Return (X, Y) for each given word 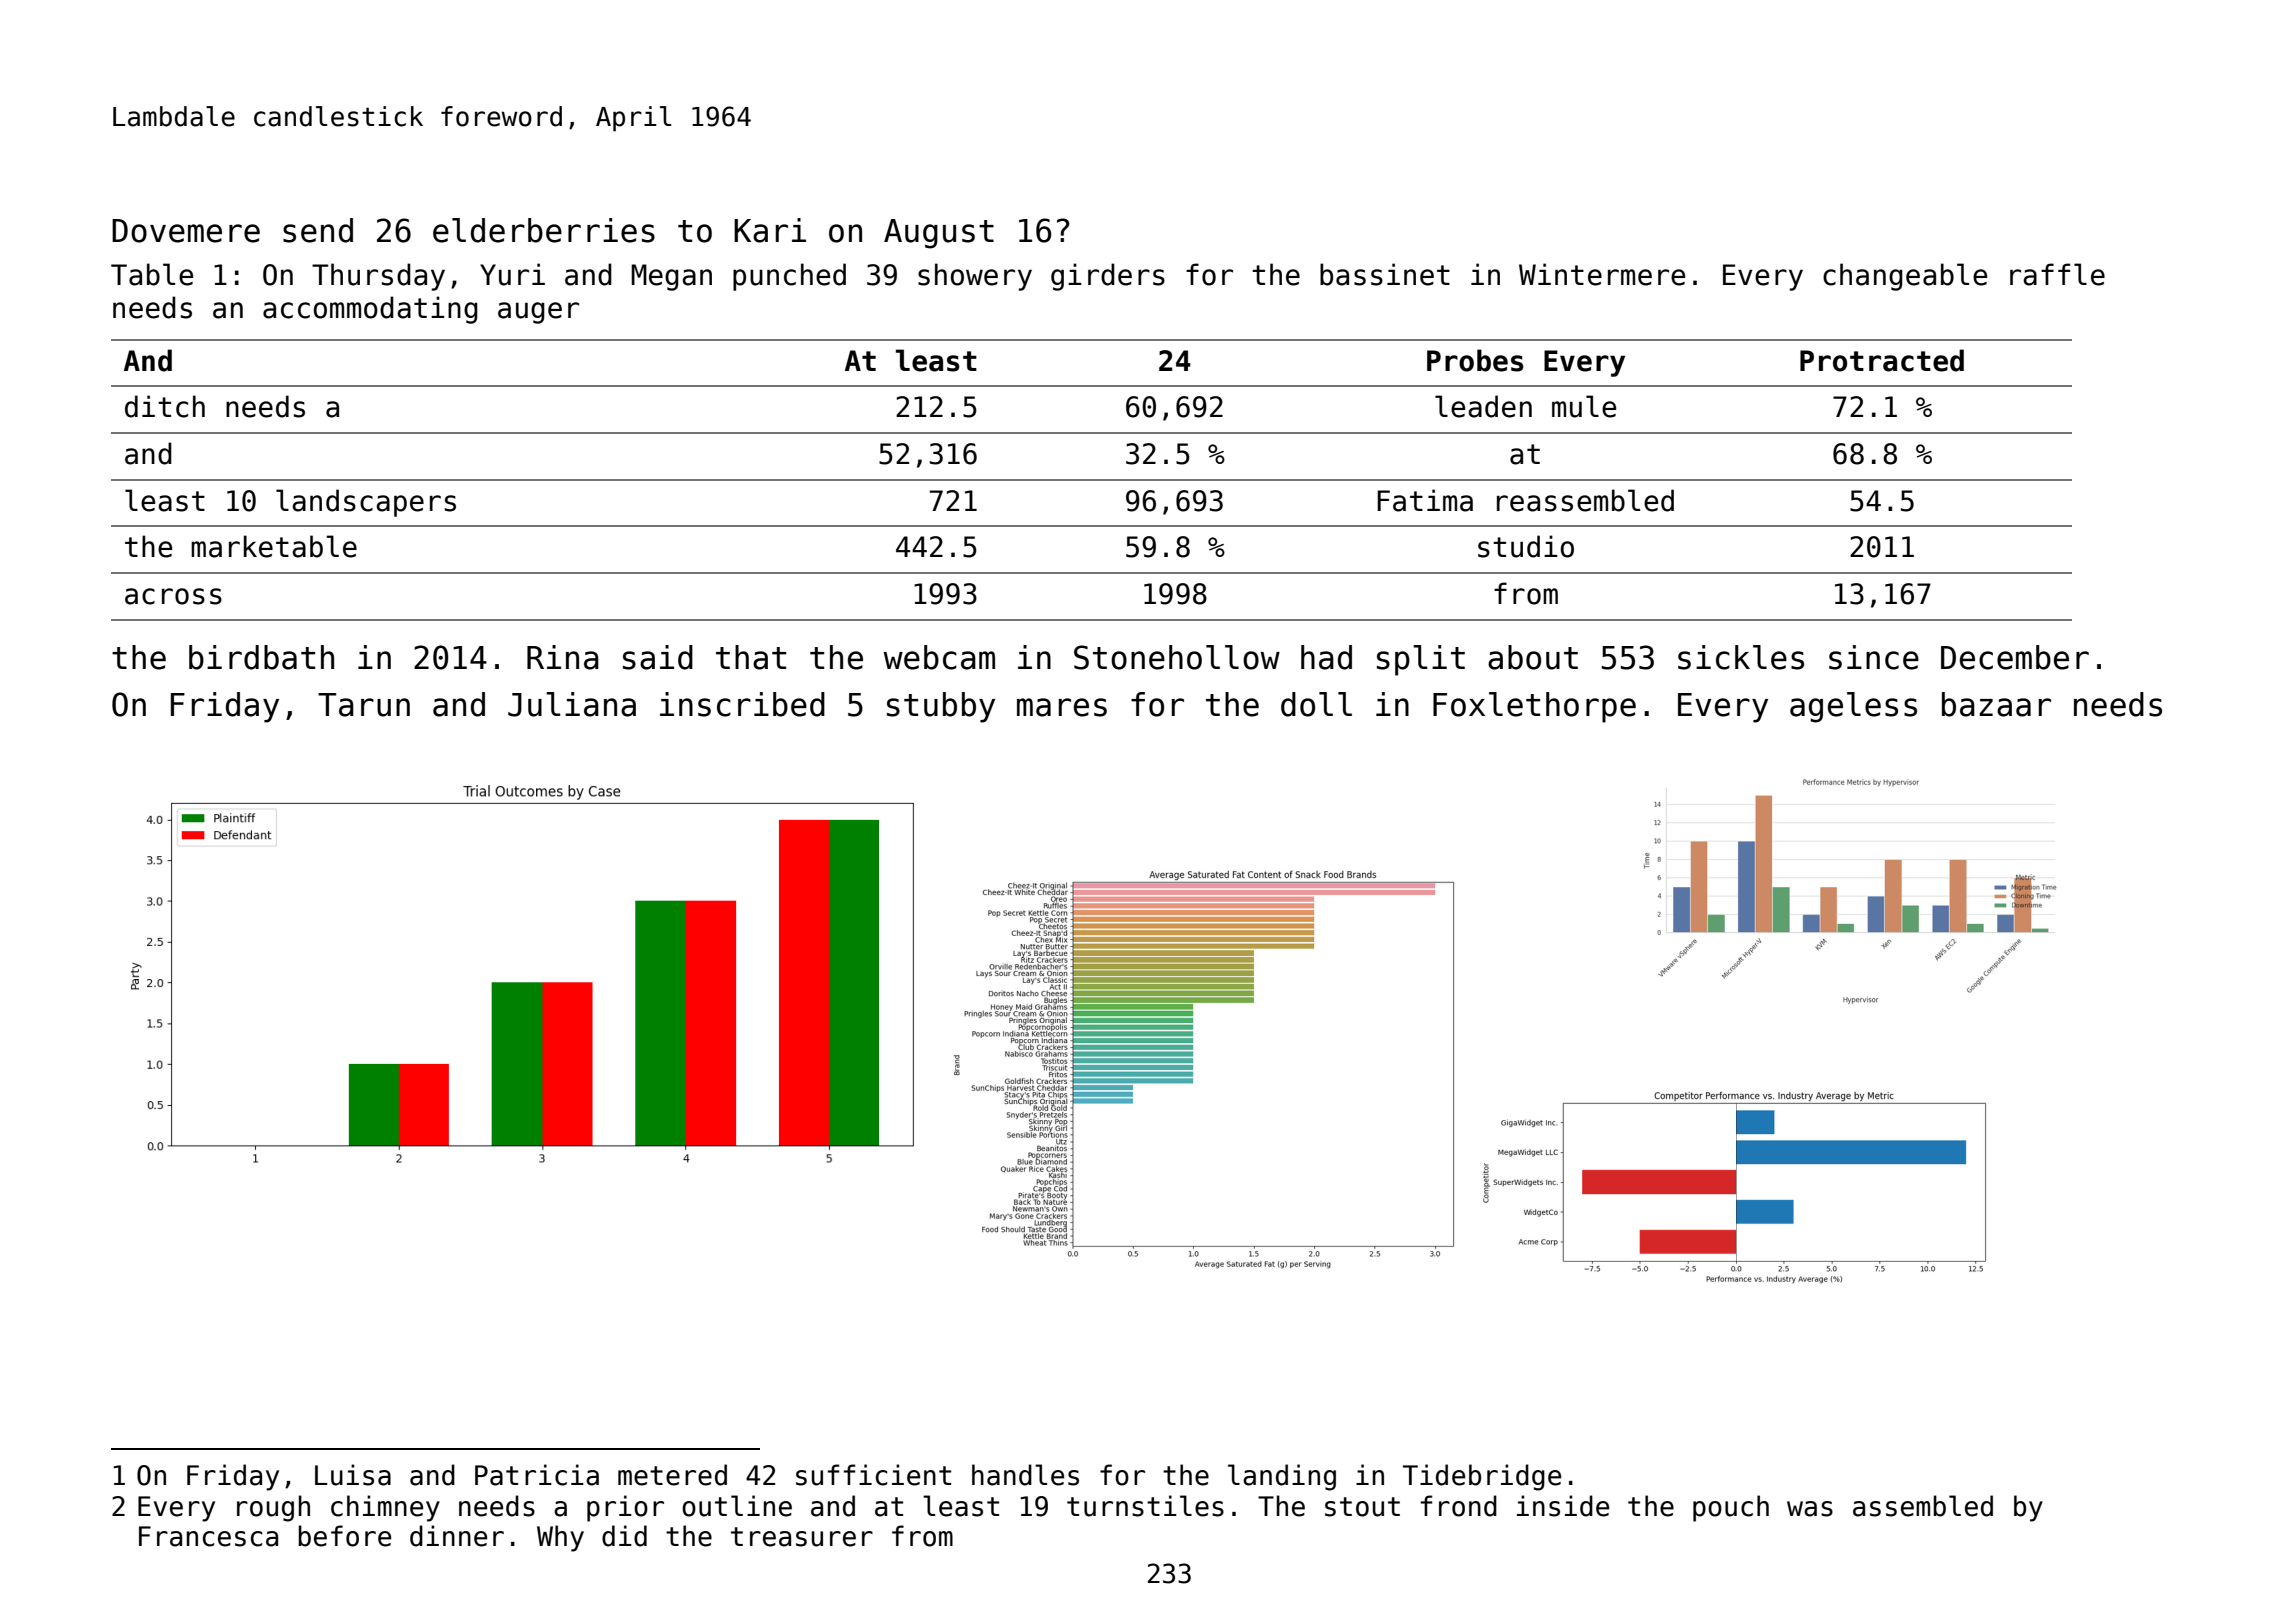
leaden (1483, 406)
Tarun (364, 705)
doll (1316, 704)
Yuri (512, 274)
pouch (1731, 1508)
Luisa (353, 1475)
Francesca (208, 1536)
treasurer (802, 1537)
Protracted (1882, 360)
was (1810, 1509)
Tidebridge (1482, 1477)
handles (1025, 1475)
